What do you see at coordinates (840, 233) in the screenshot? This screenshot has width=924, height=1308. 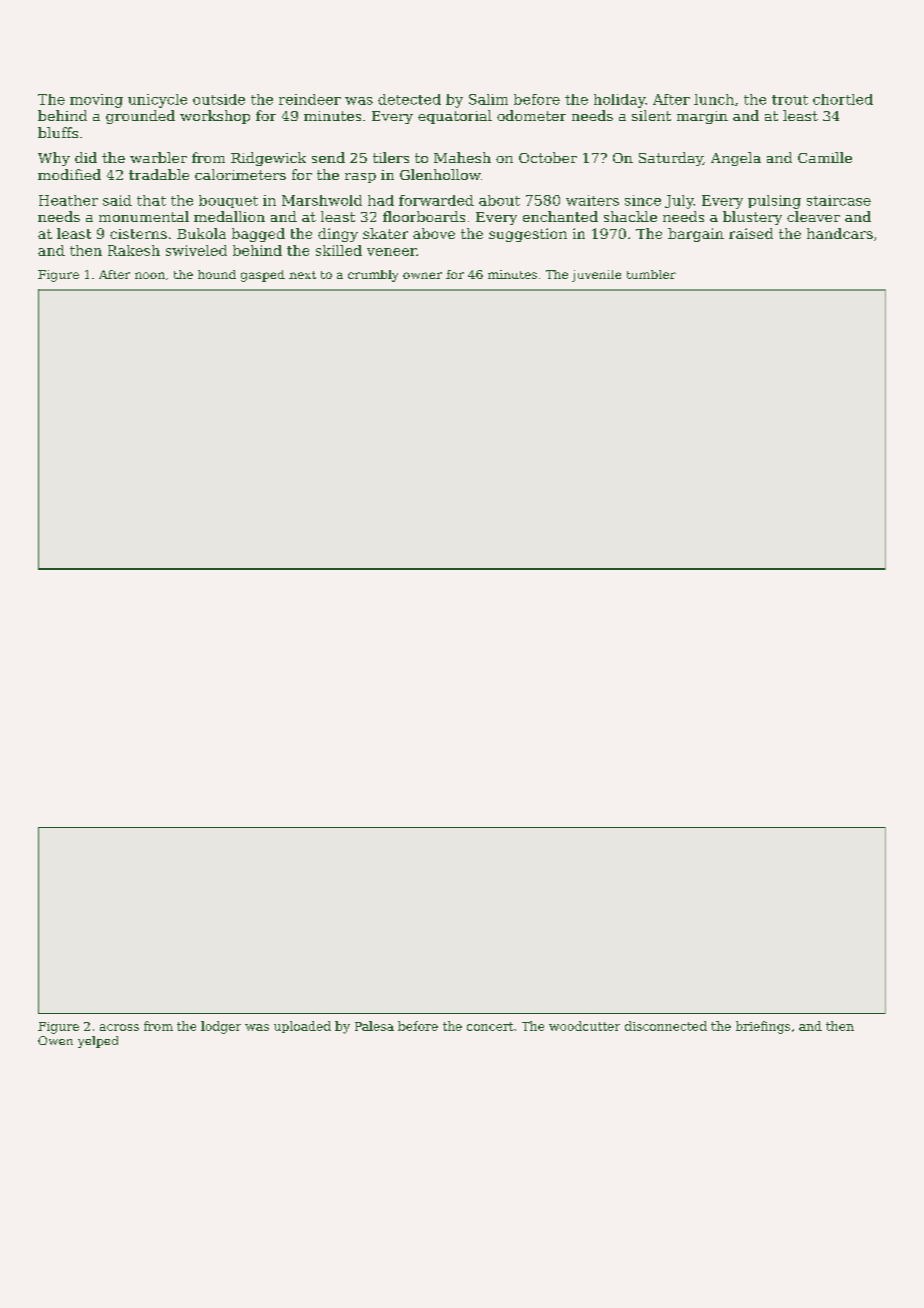 I see `handcars` at bounding box center [840, 233].
